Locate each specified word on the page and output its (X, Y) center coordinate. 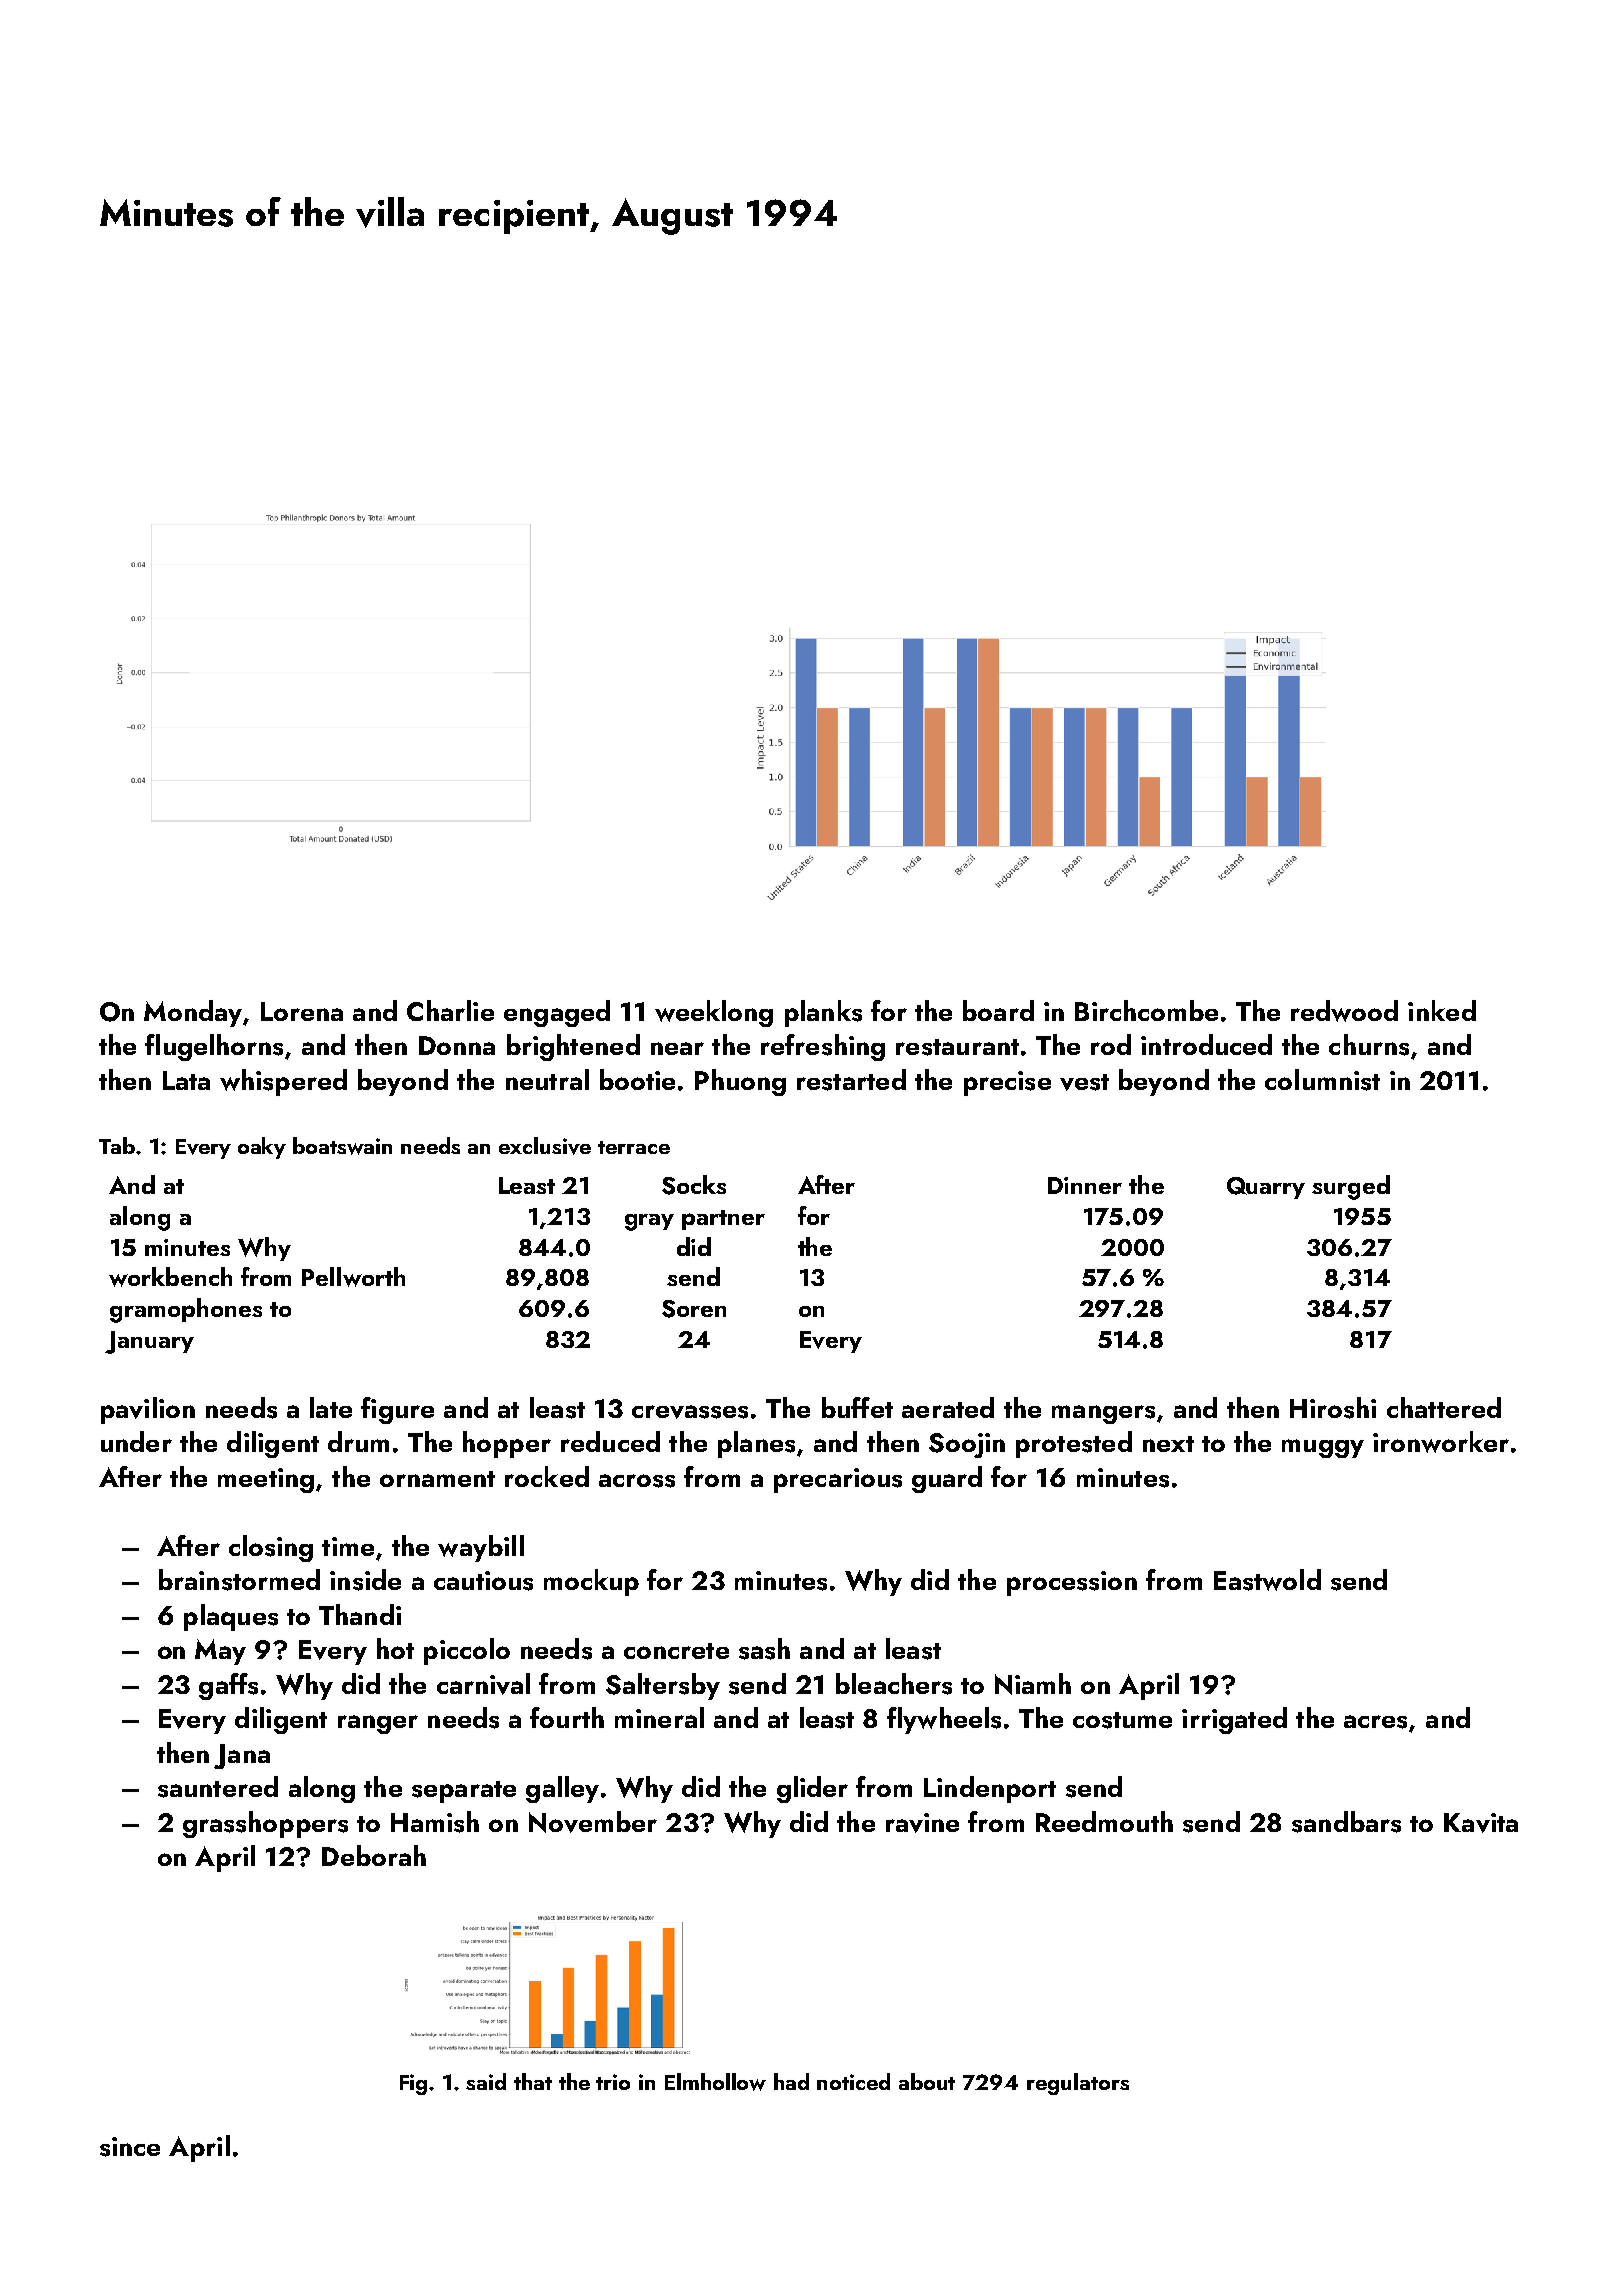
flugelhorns (214, 1047)
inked (1442, 1010)
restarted (851, 1080)
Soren (694, 1309)
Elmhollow (715, 2082)
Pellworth (353, 1277)
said (486, 2081)
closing (271, 1548)
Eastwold (1267, 1580)
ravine (922, 1823)
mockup (591, 1582)
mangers (1103, 1414)
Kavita (1481, 1823)
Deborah (374, 1855)
